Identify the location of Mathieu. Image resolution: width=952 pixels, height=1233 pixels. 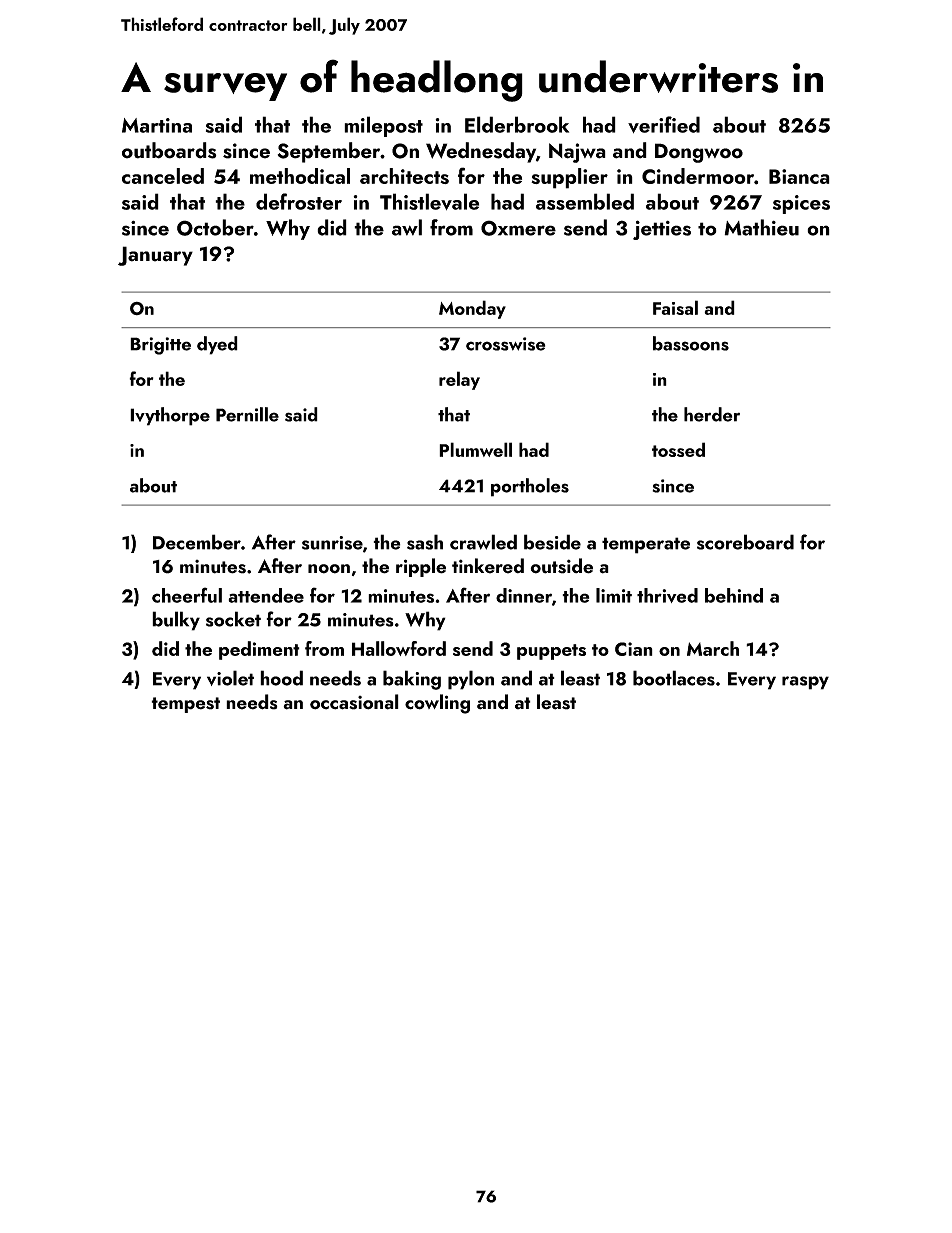
(761, 227).
